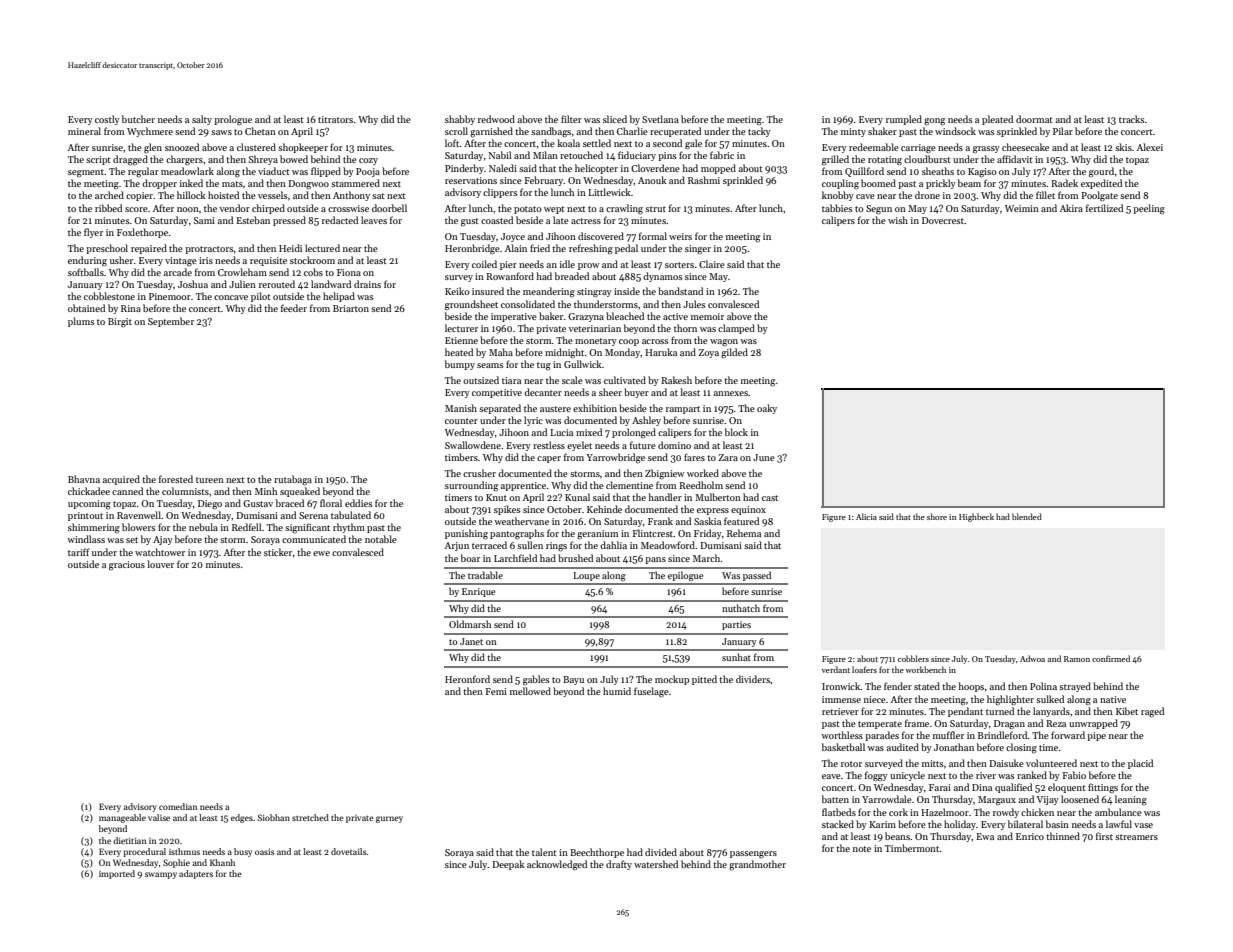 Image resolution: width=1233 pixels, height=952 pixels. I want to click on Ramon, so click(1077, 659).
